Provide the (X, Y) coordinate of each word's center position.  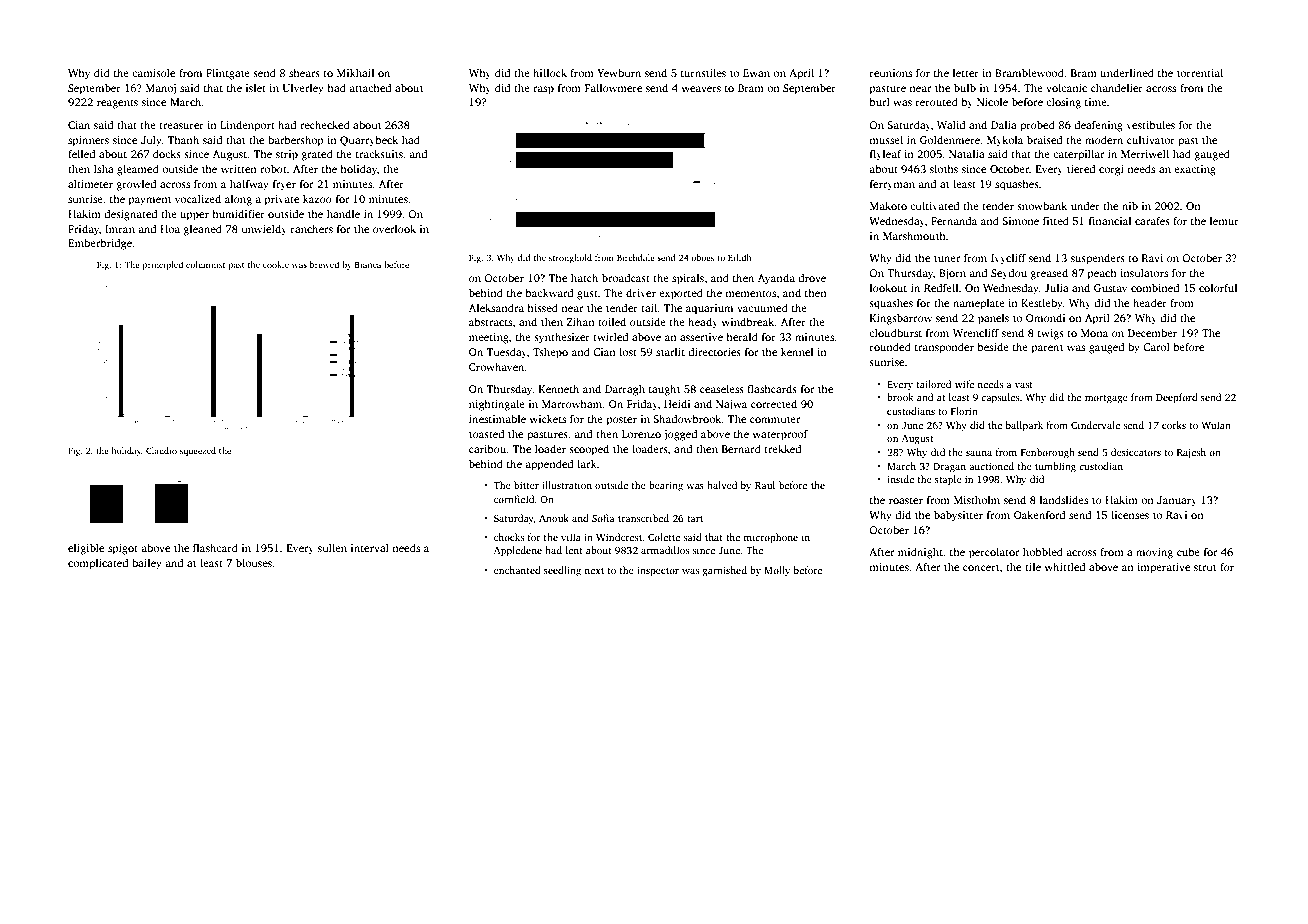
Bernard (741, 448)
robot (273, 169)
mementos (750, 293)
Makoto (888, 205)
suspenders (1098, 259)
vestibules (1150, 124)
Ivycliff (1008, 259)
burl (880, 101)
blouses (254, 562)
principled (162, 265)
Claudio (161, 450)
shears (304, 73)
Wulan (1216, 425)
